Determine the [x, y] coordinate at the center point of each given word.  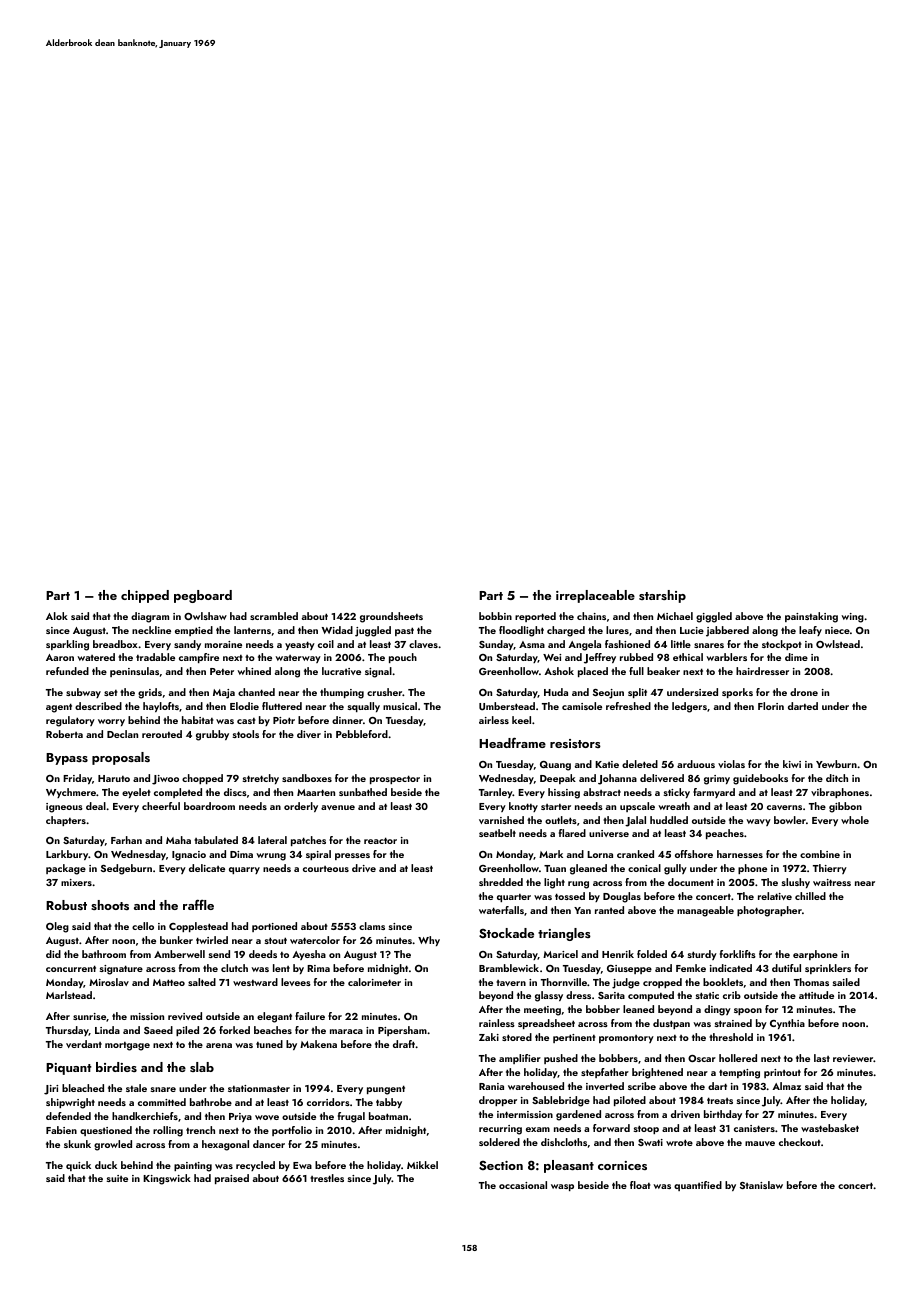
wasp [562, 1187]
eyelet [136, 793]
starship [662, 596]
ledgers [689, 707]
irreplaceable [595, 596]
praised [232, 1179]
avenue [338, 807]
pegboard [203, 596]
